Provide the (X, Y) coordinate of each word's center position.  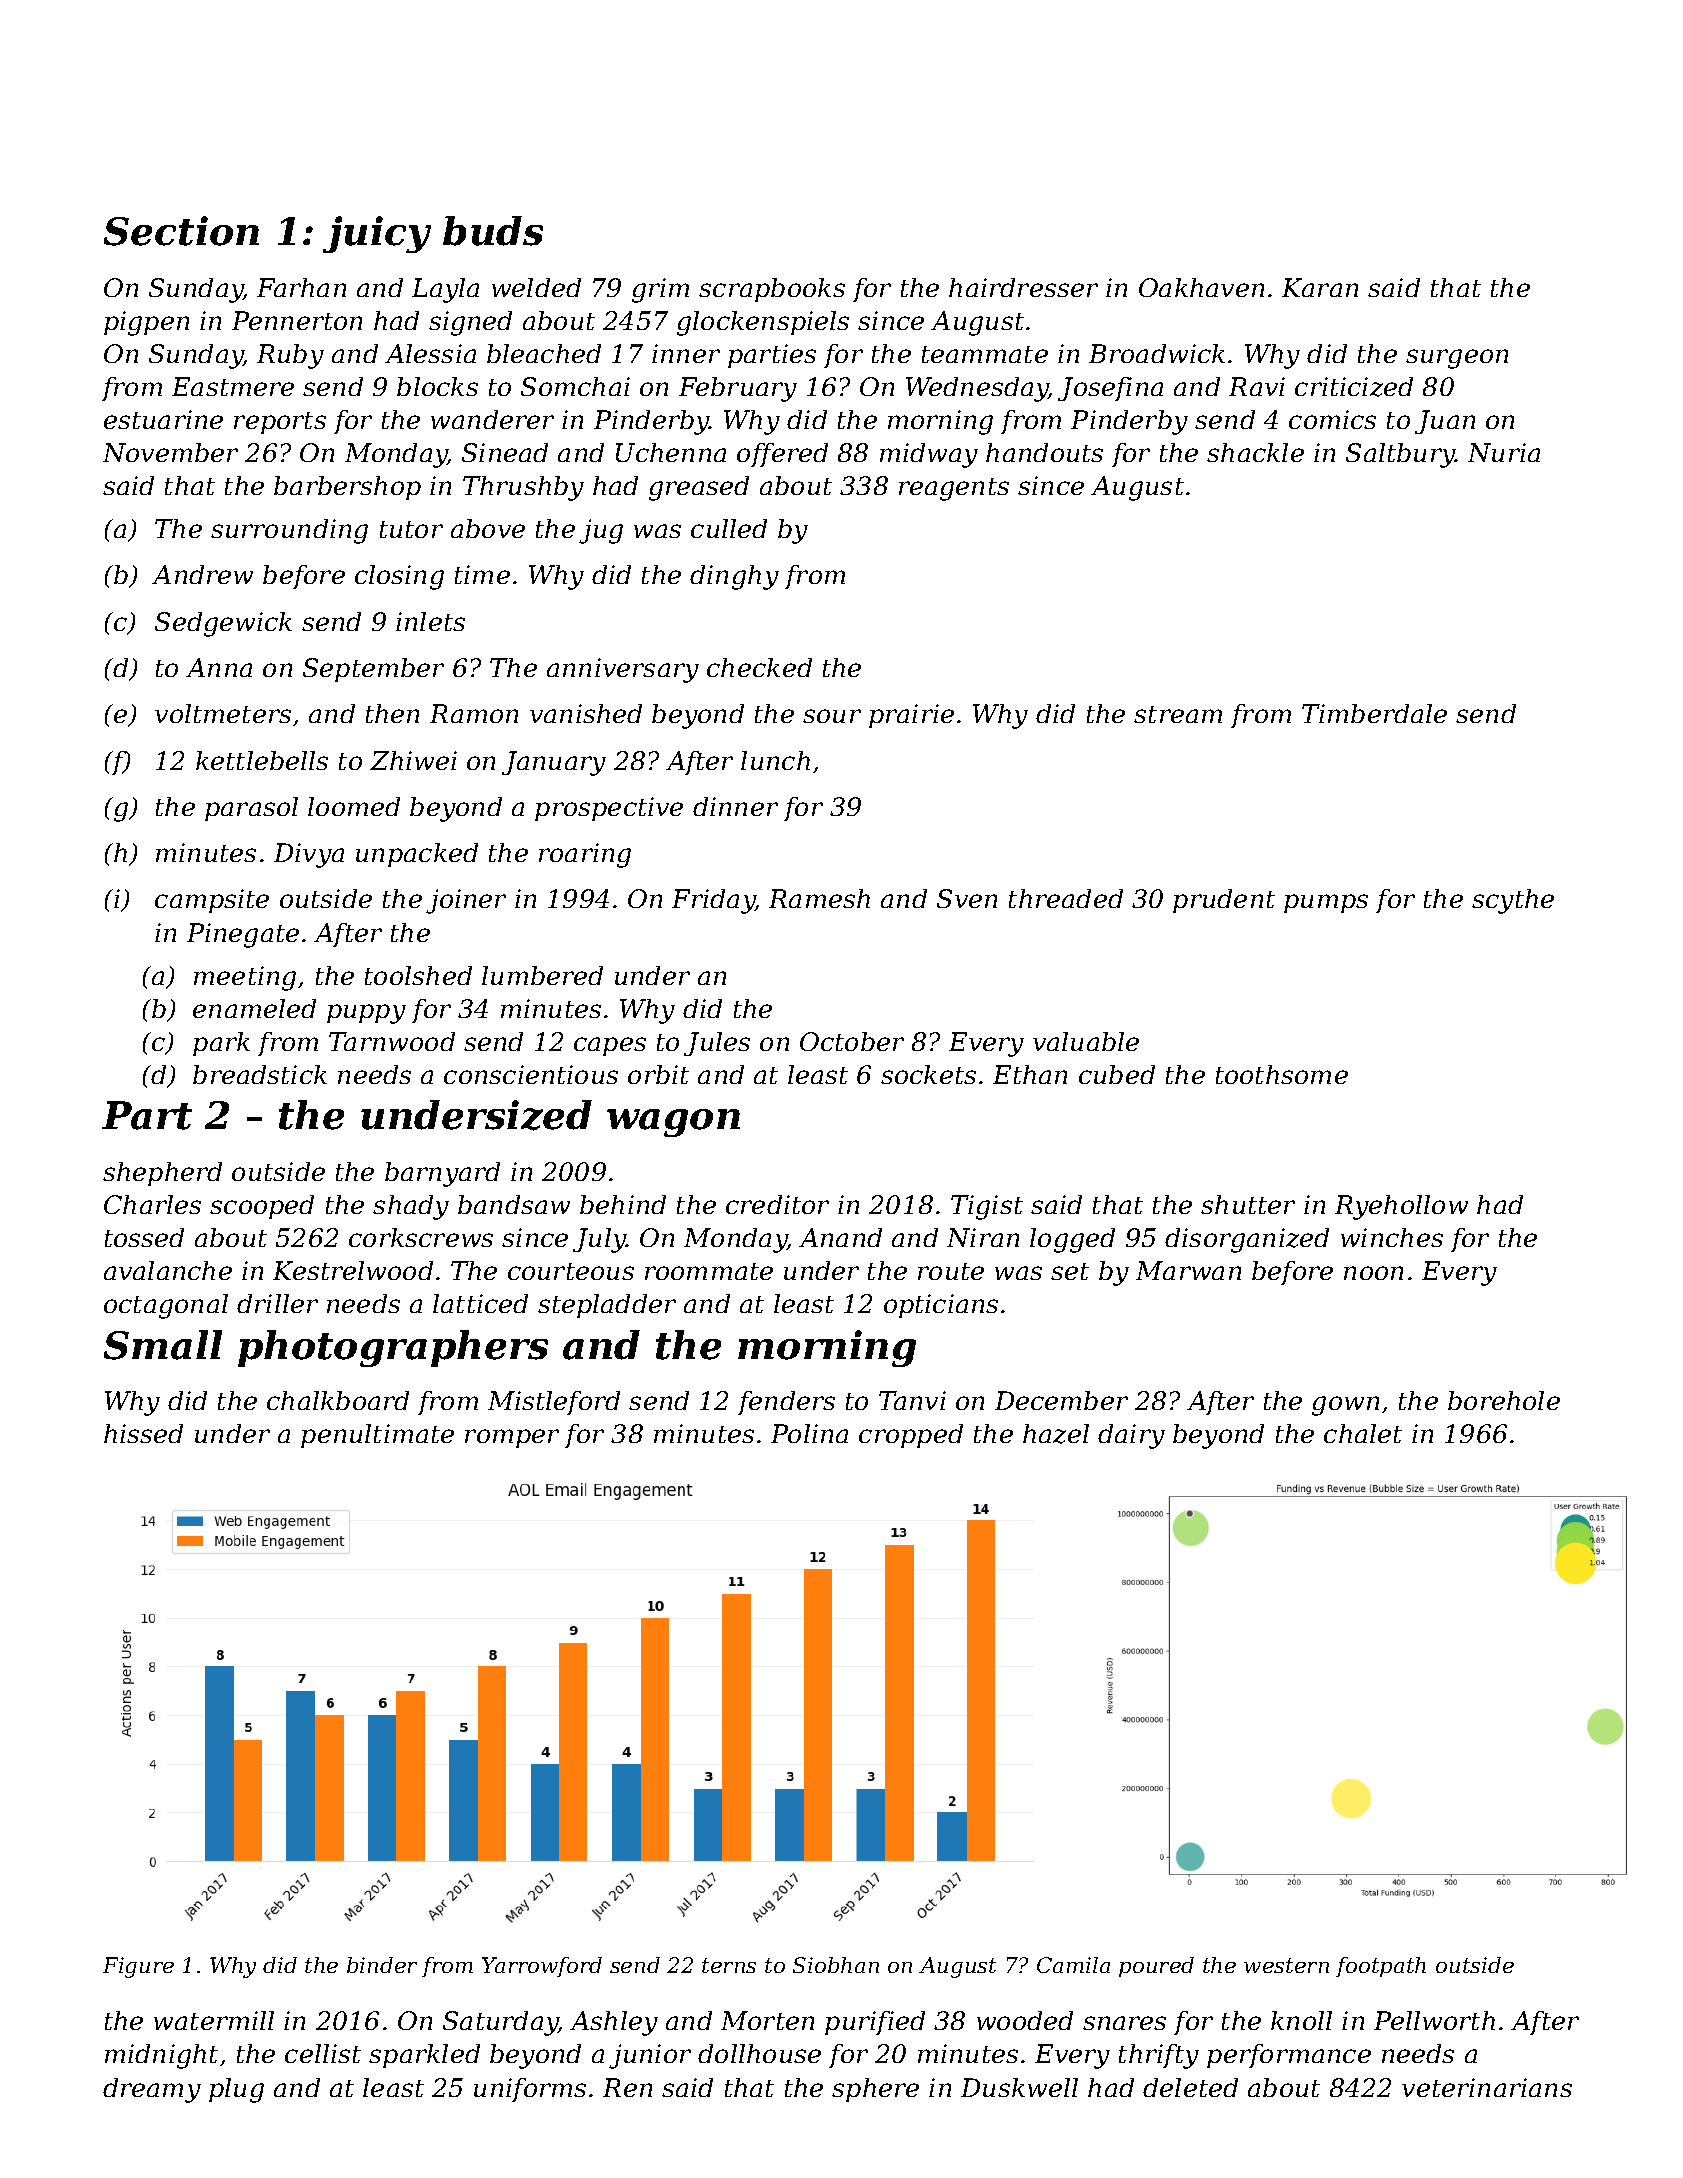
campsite (212, 901)
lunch (775, 760)
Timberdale (1374, 713)
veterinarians (1487, 2087)
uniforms (530, 2090)
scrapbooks (772, 290)
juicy (377, 234)
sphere (875, 2090)
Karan (1320, 287)
